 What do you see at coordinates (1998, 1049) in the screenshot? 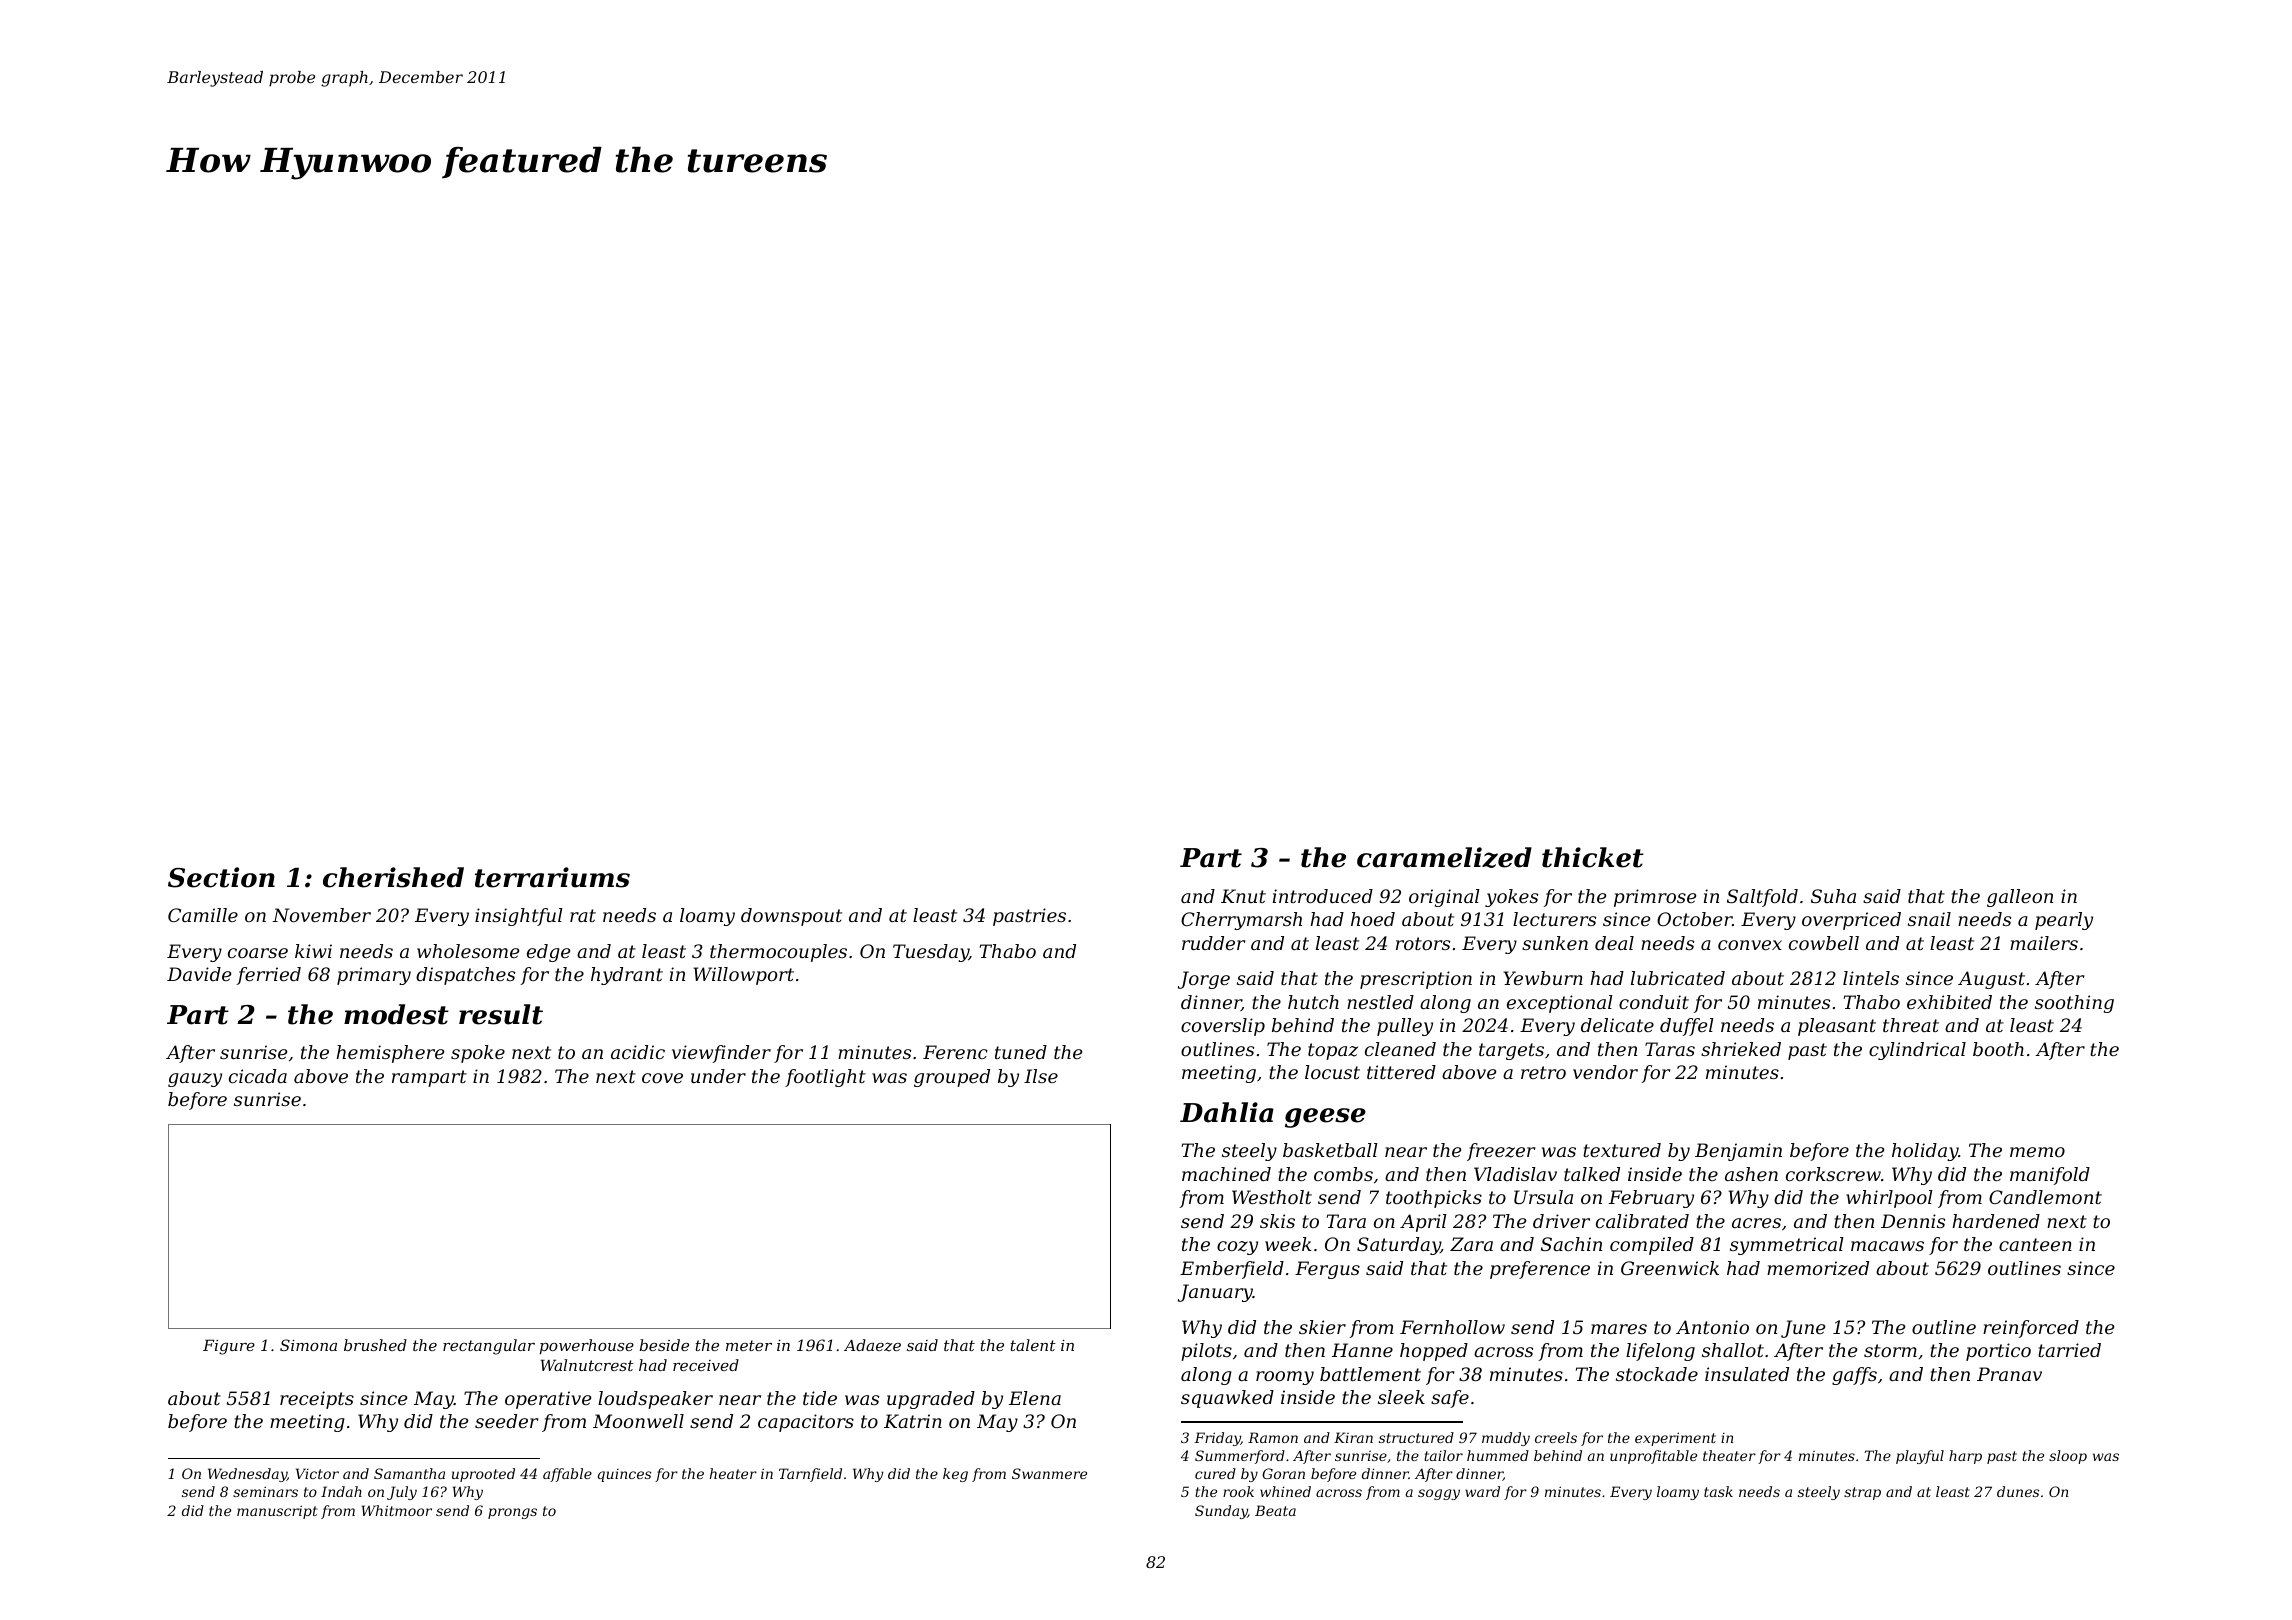
I see `booth` at bounding box center [1998, 1049].
